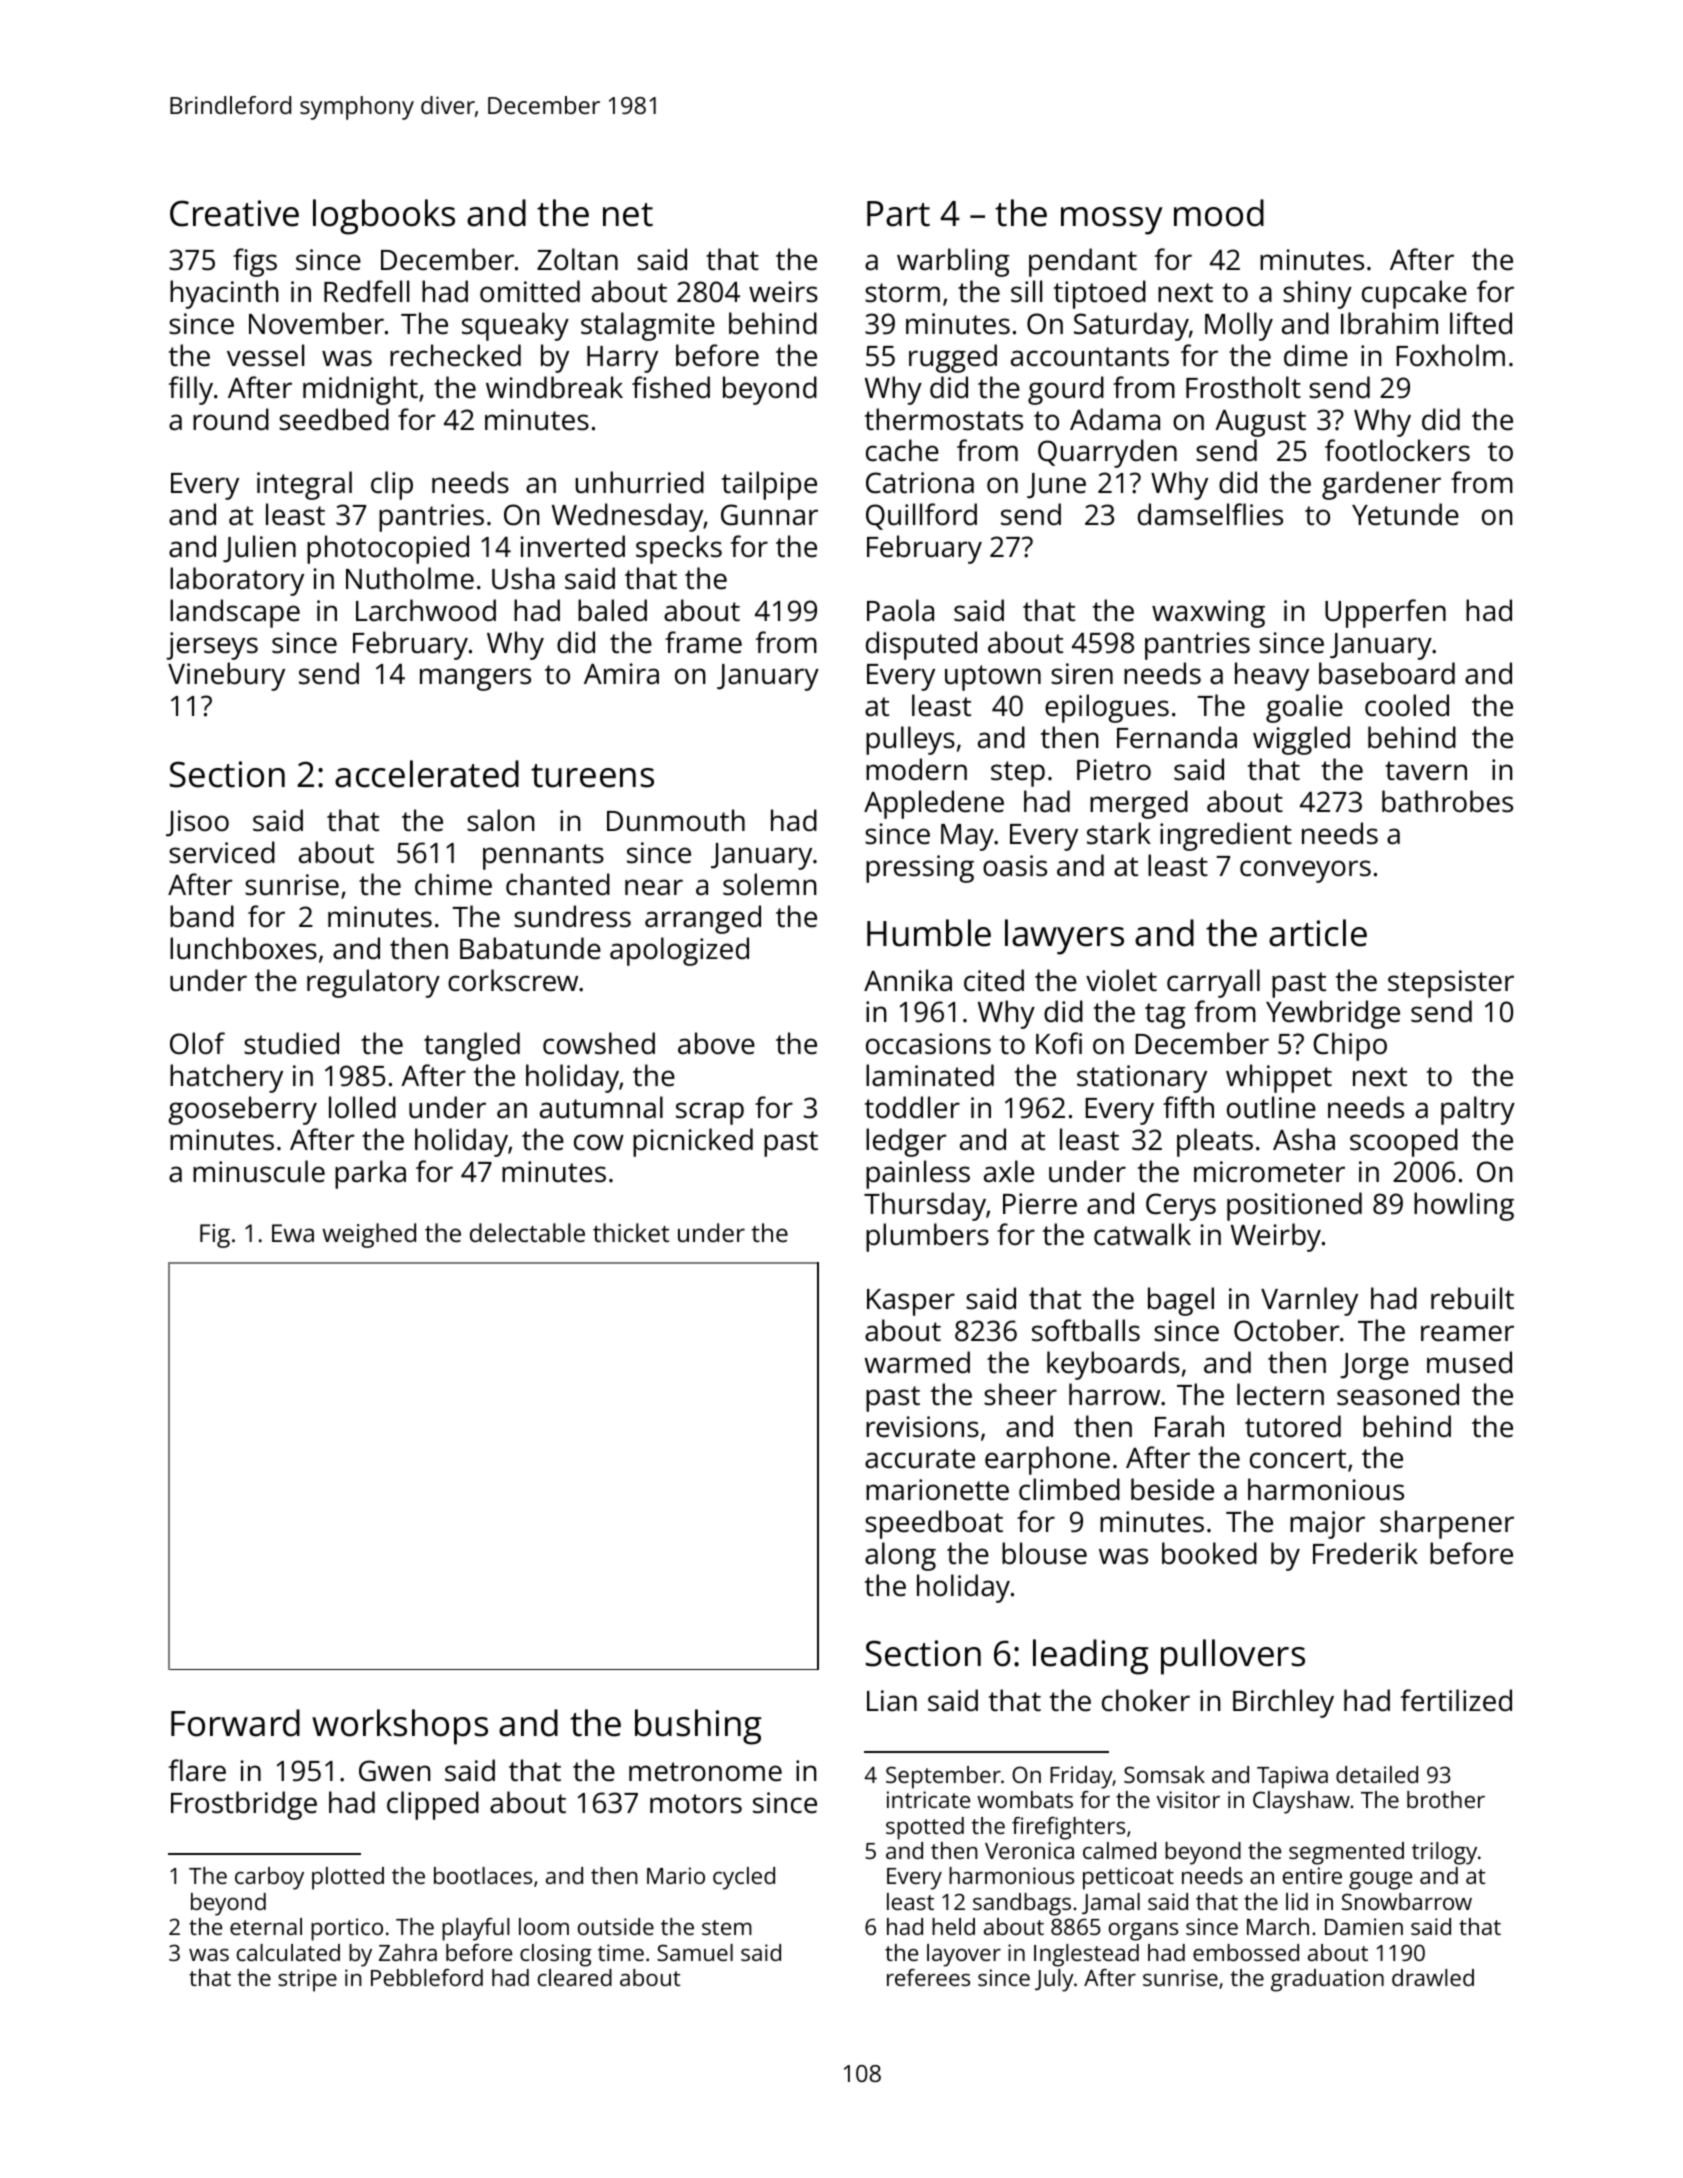 Image resolution: width=1683 pixels, height=2178 pixels. What do you see at coordinates (1056, 486) in the screenshot?
I see `June` at bounding box center [1056, 486].
